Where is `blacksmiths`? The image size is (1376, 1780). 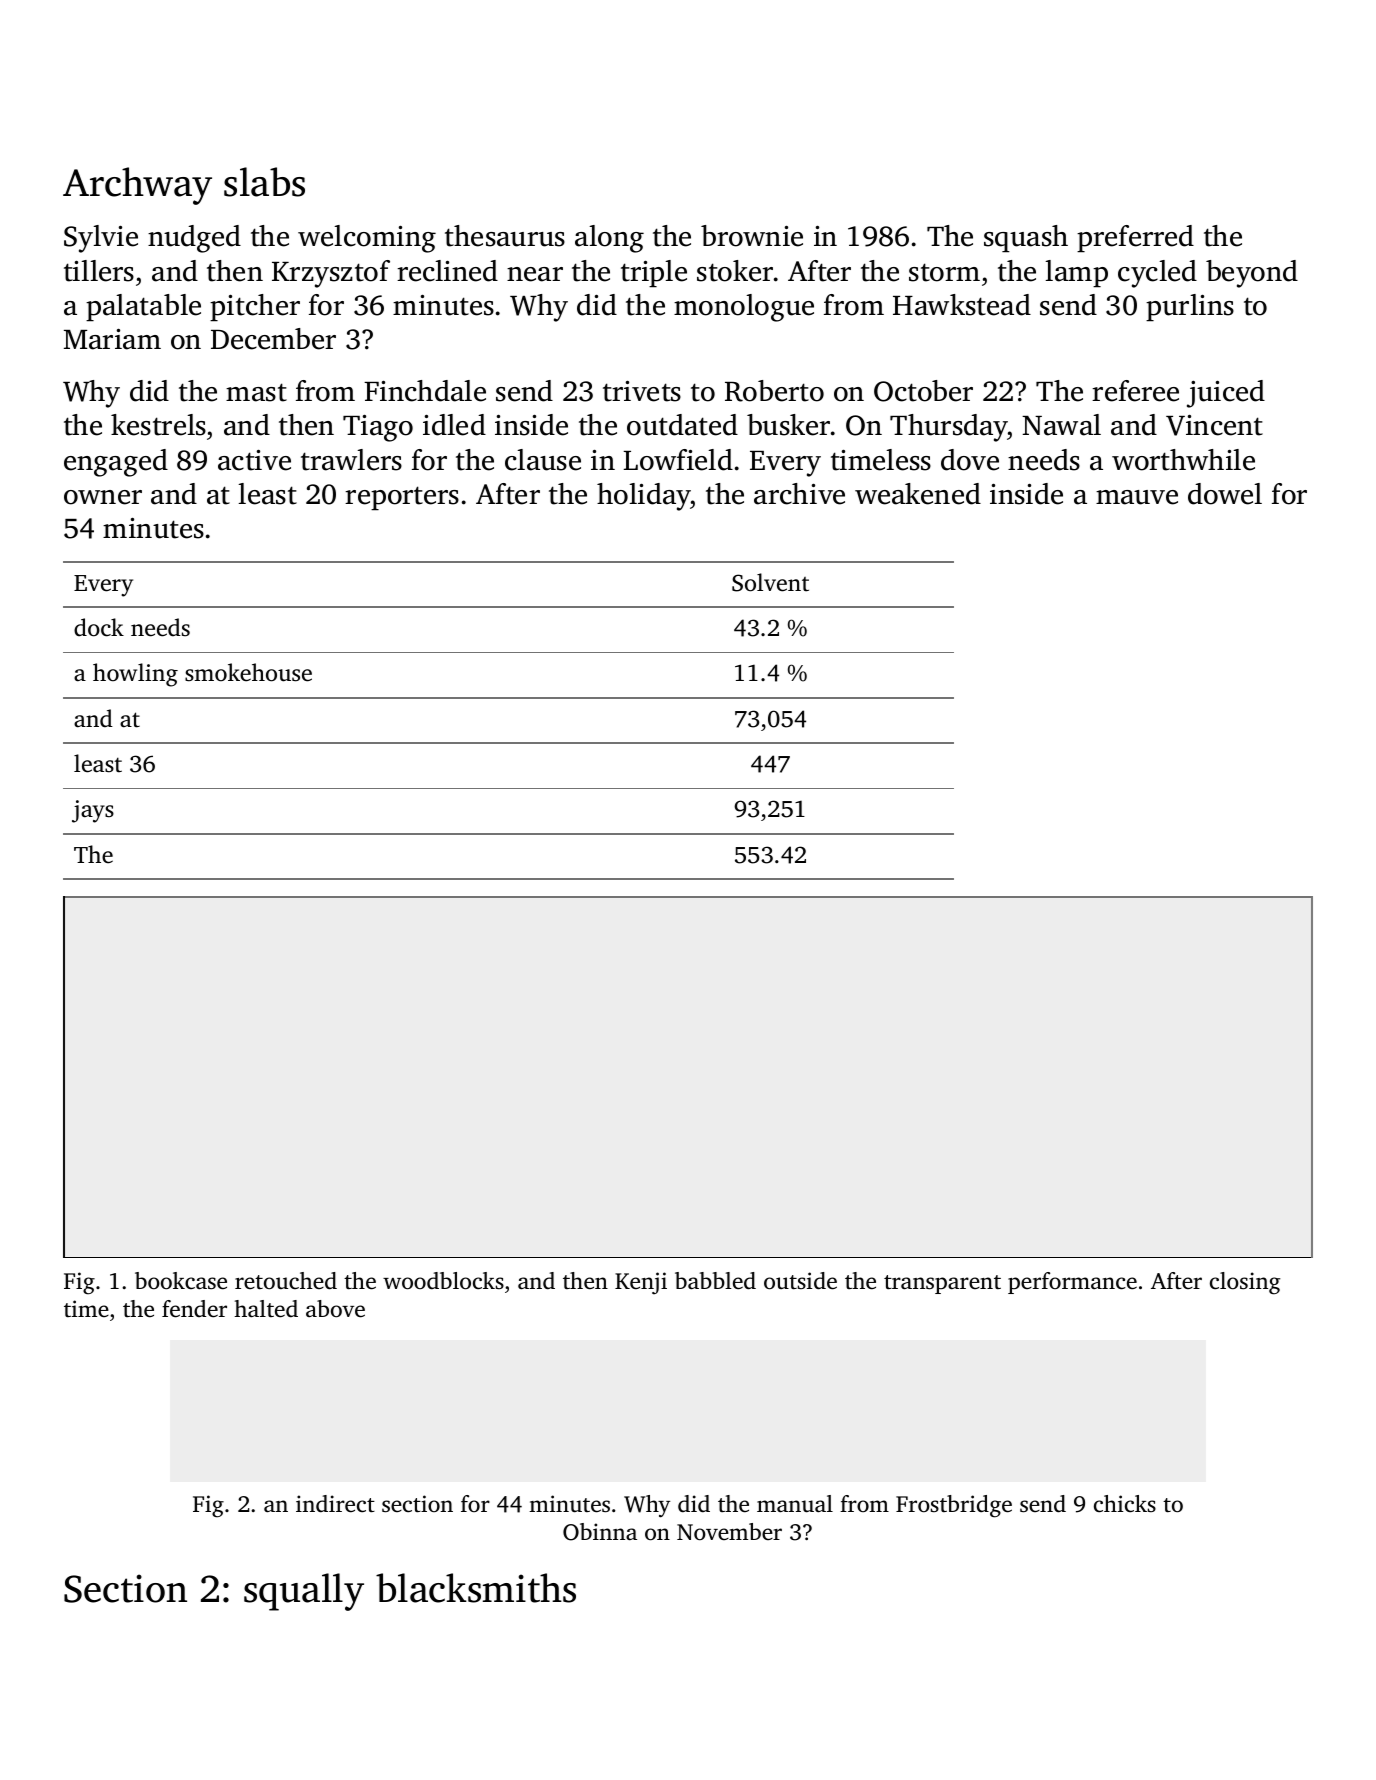
blacksmiths is located at coordinates (476, 1588).
